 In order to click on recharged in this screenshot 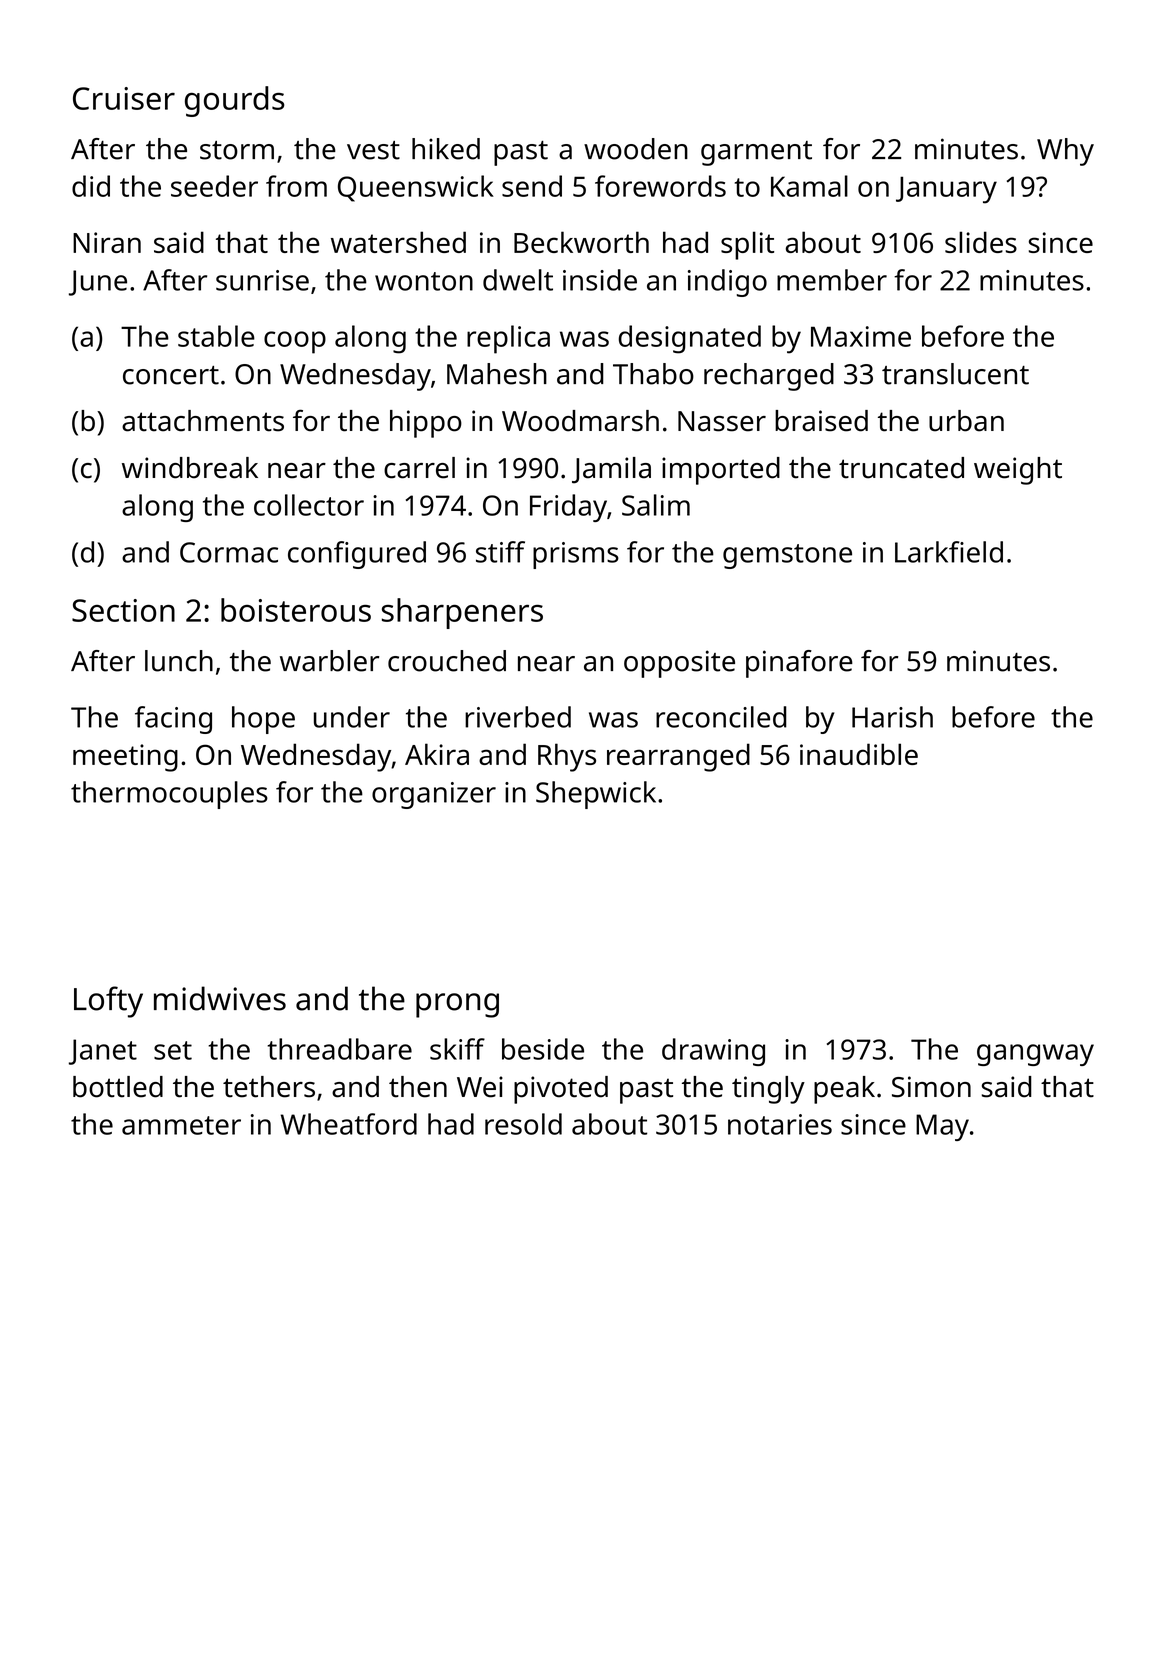, I will do `click(769, 377)`.
